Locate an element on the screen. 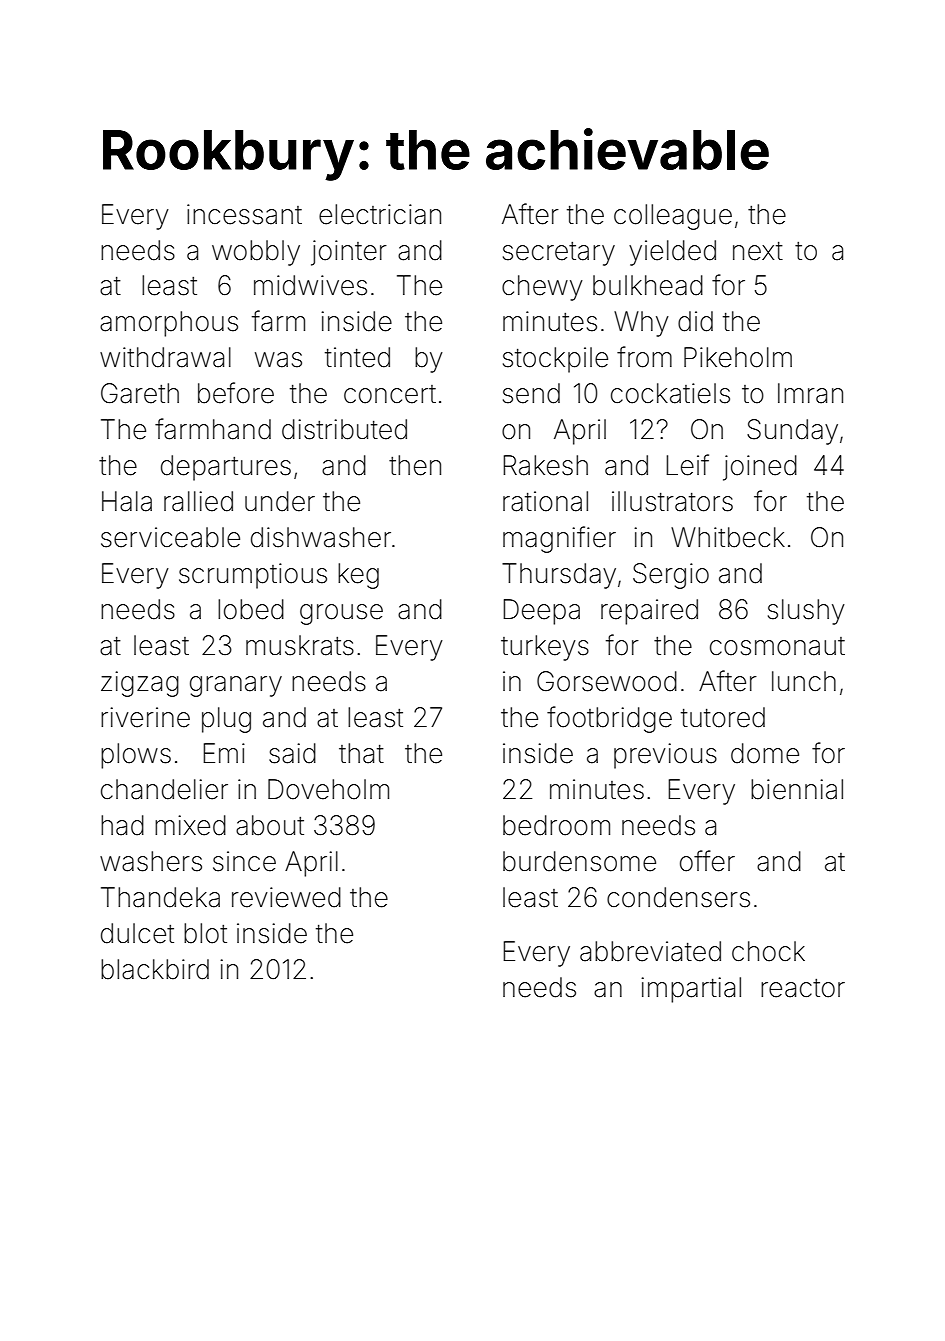 The image size is (945, 1341). abbreviated is located at coordinates (650, 951).
